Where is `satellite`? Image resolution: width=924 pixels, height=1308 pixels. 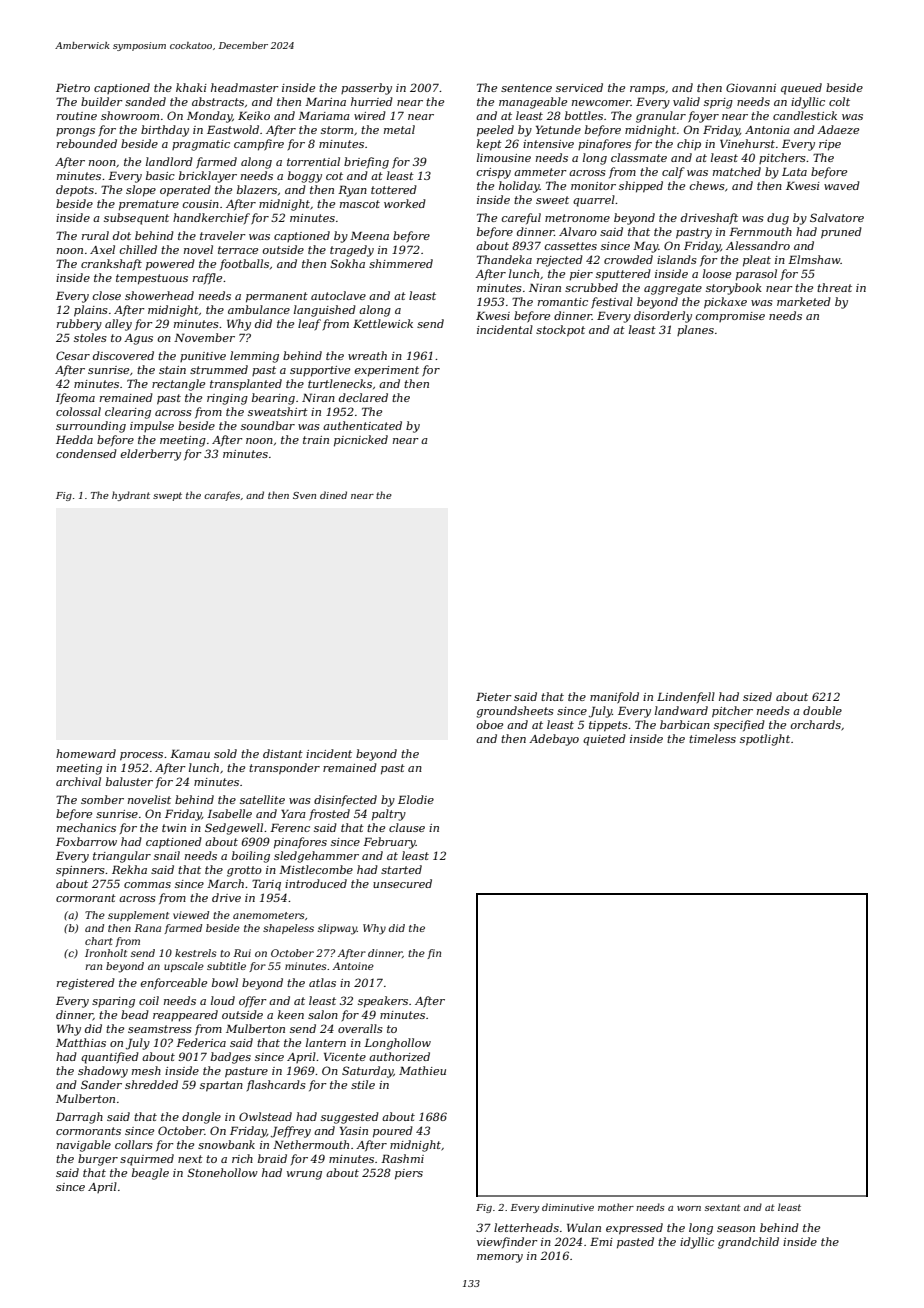 satellite is located at coordinates (262, 799).
